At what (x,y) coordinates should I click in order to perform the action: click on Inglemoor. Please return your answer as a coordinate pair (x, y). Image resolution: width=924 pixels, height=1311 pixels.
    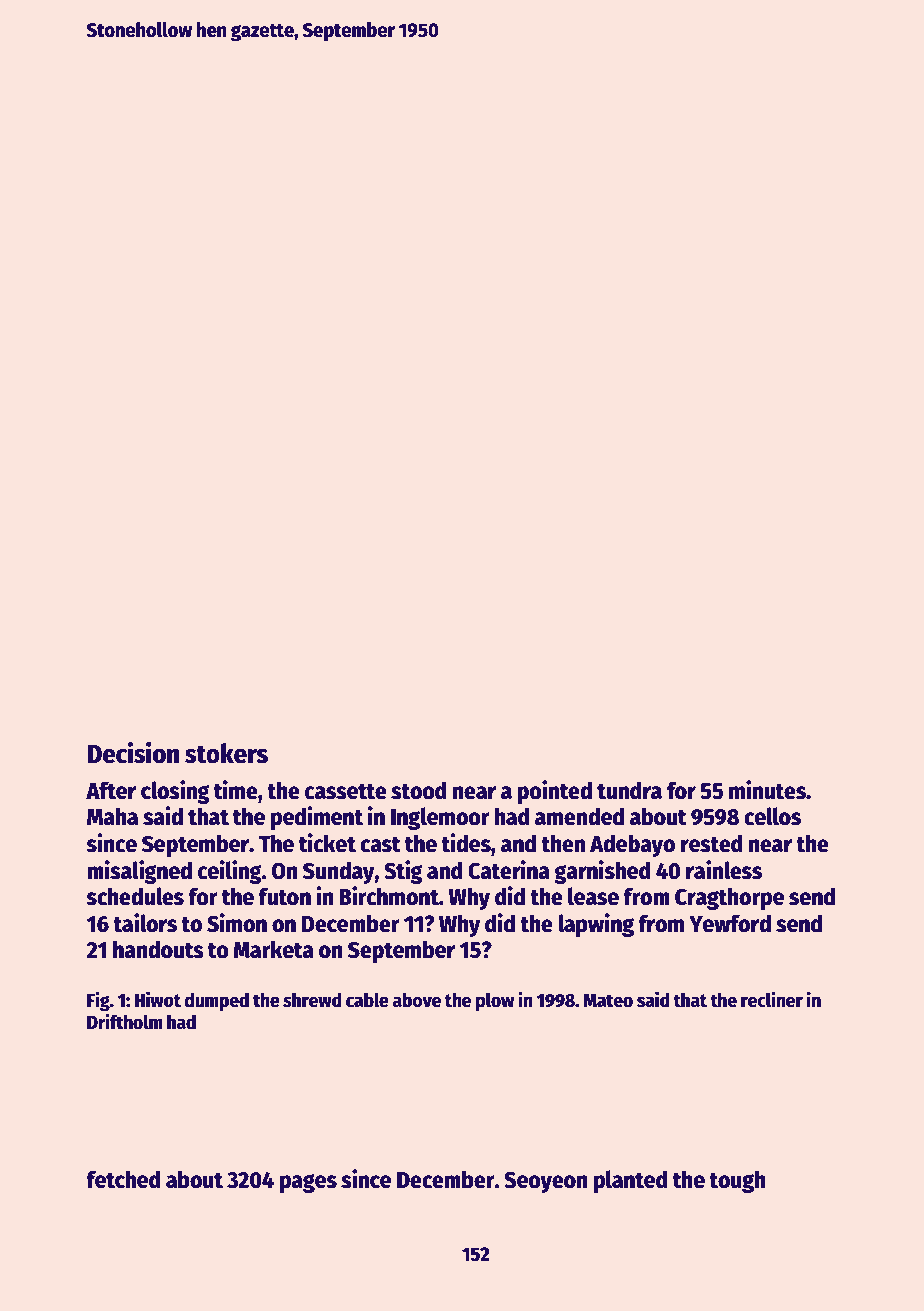
    Looking at the image, I should click on (440, 818).
